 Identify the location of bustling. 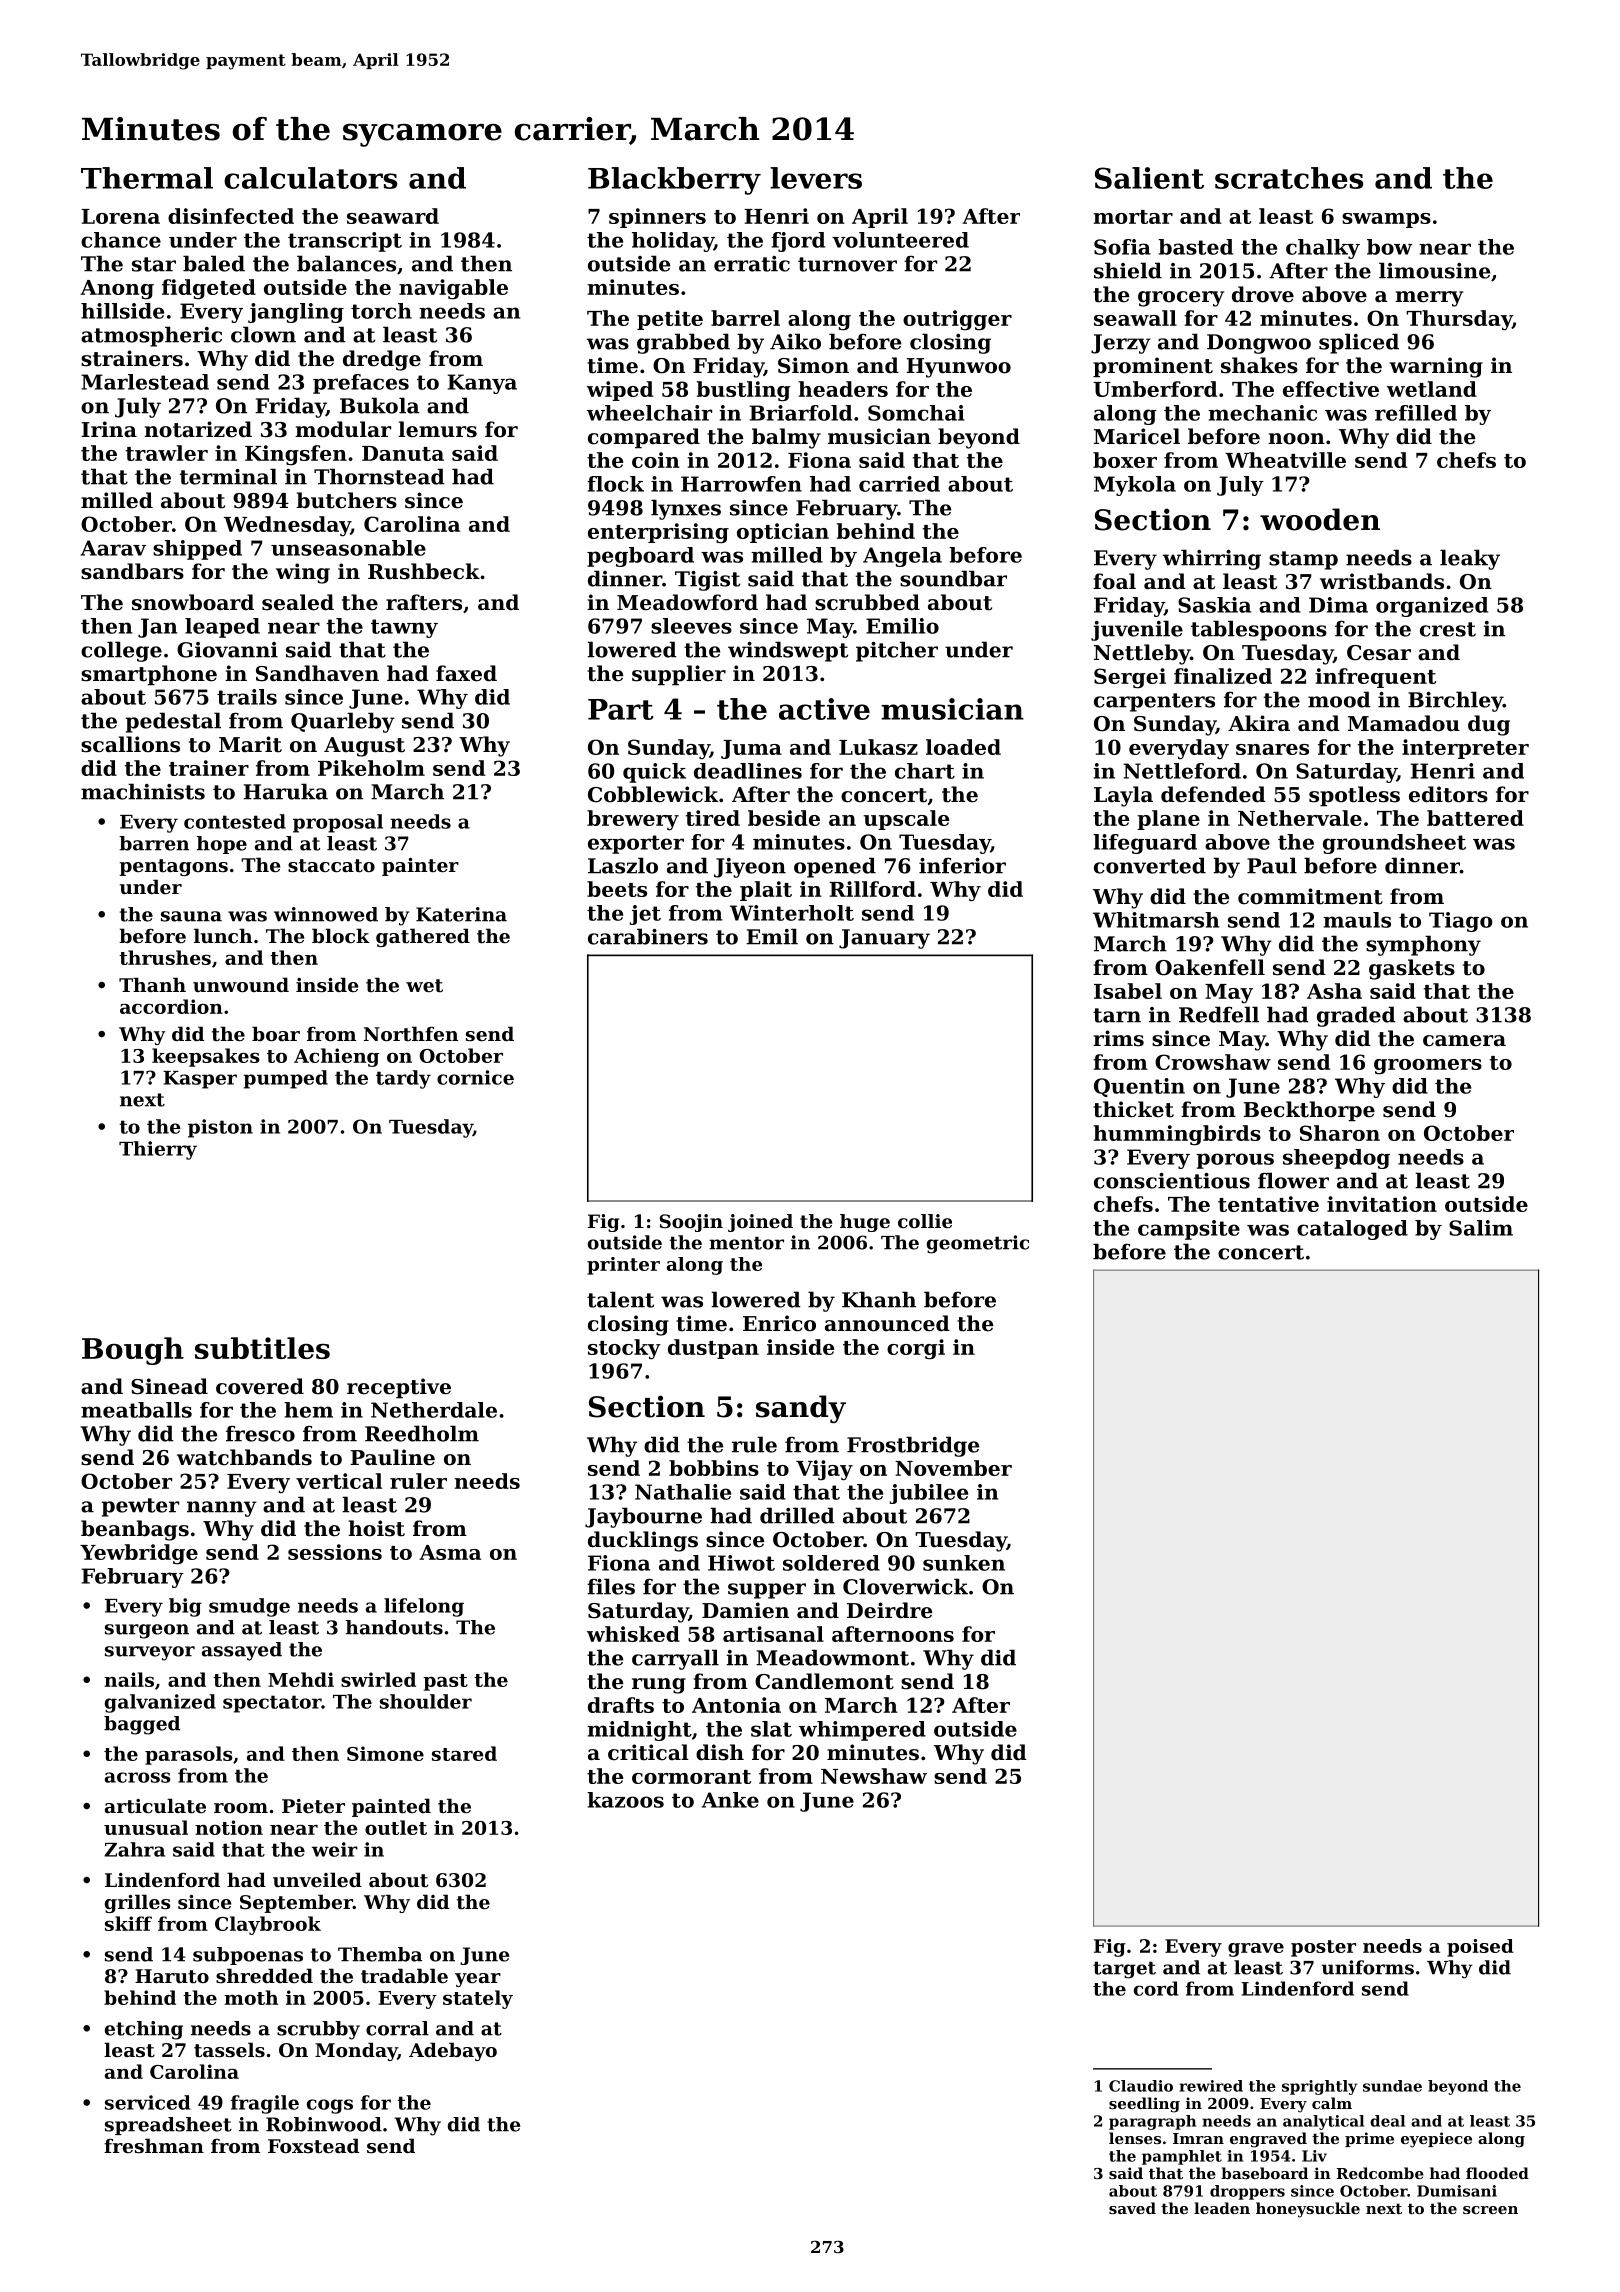
(744, 391).
